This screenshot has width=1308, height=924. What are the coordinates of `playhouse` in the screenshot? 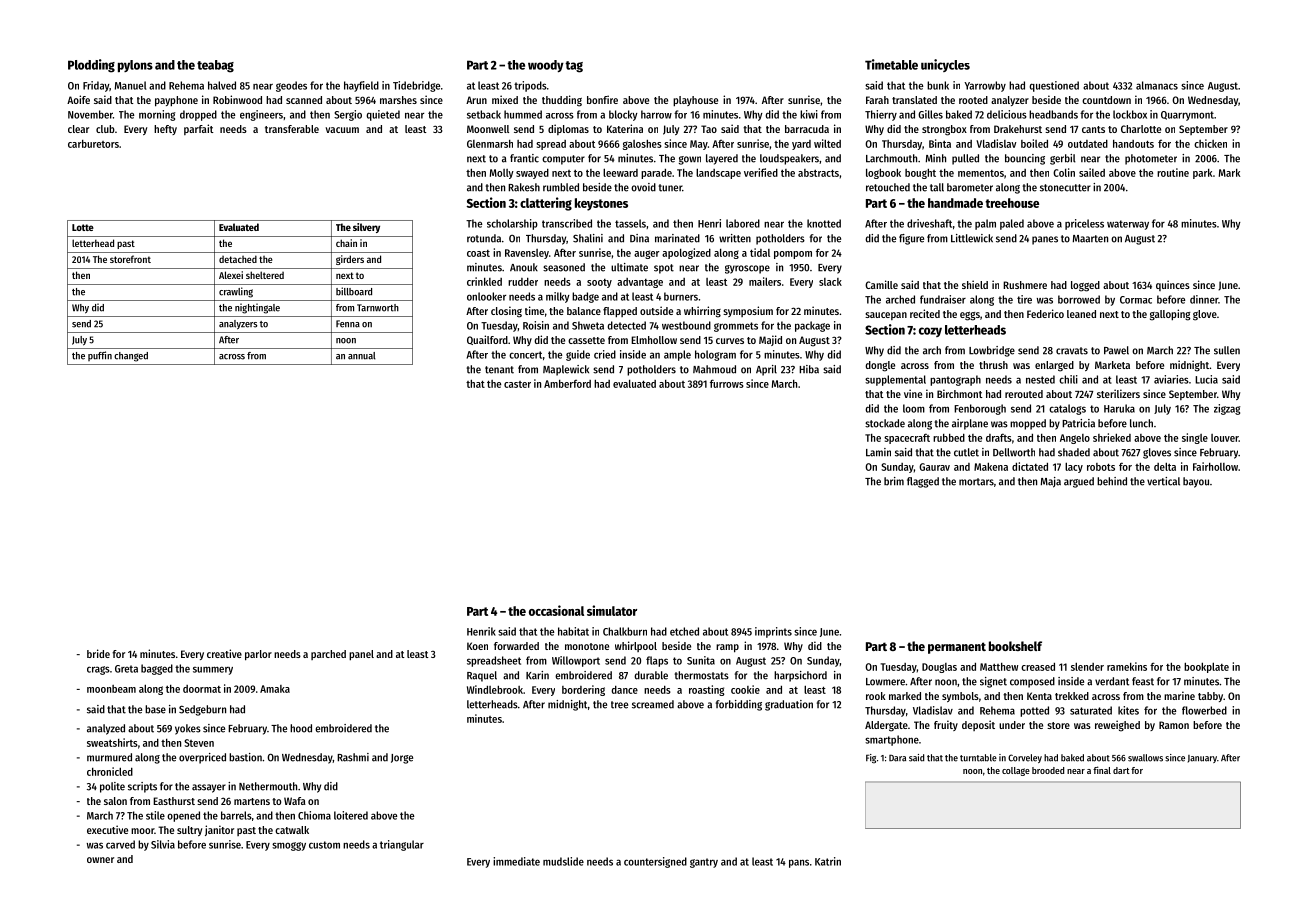 It's located at (695, 101).
